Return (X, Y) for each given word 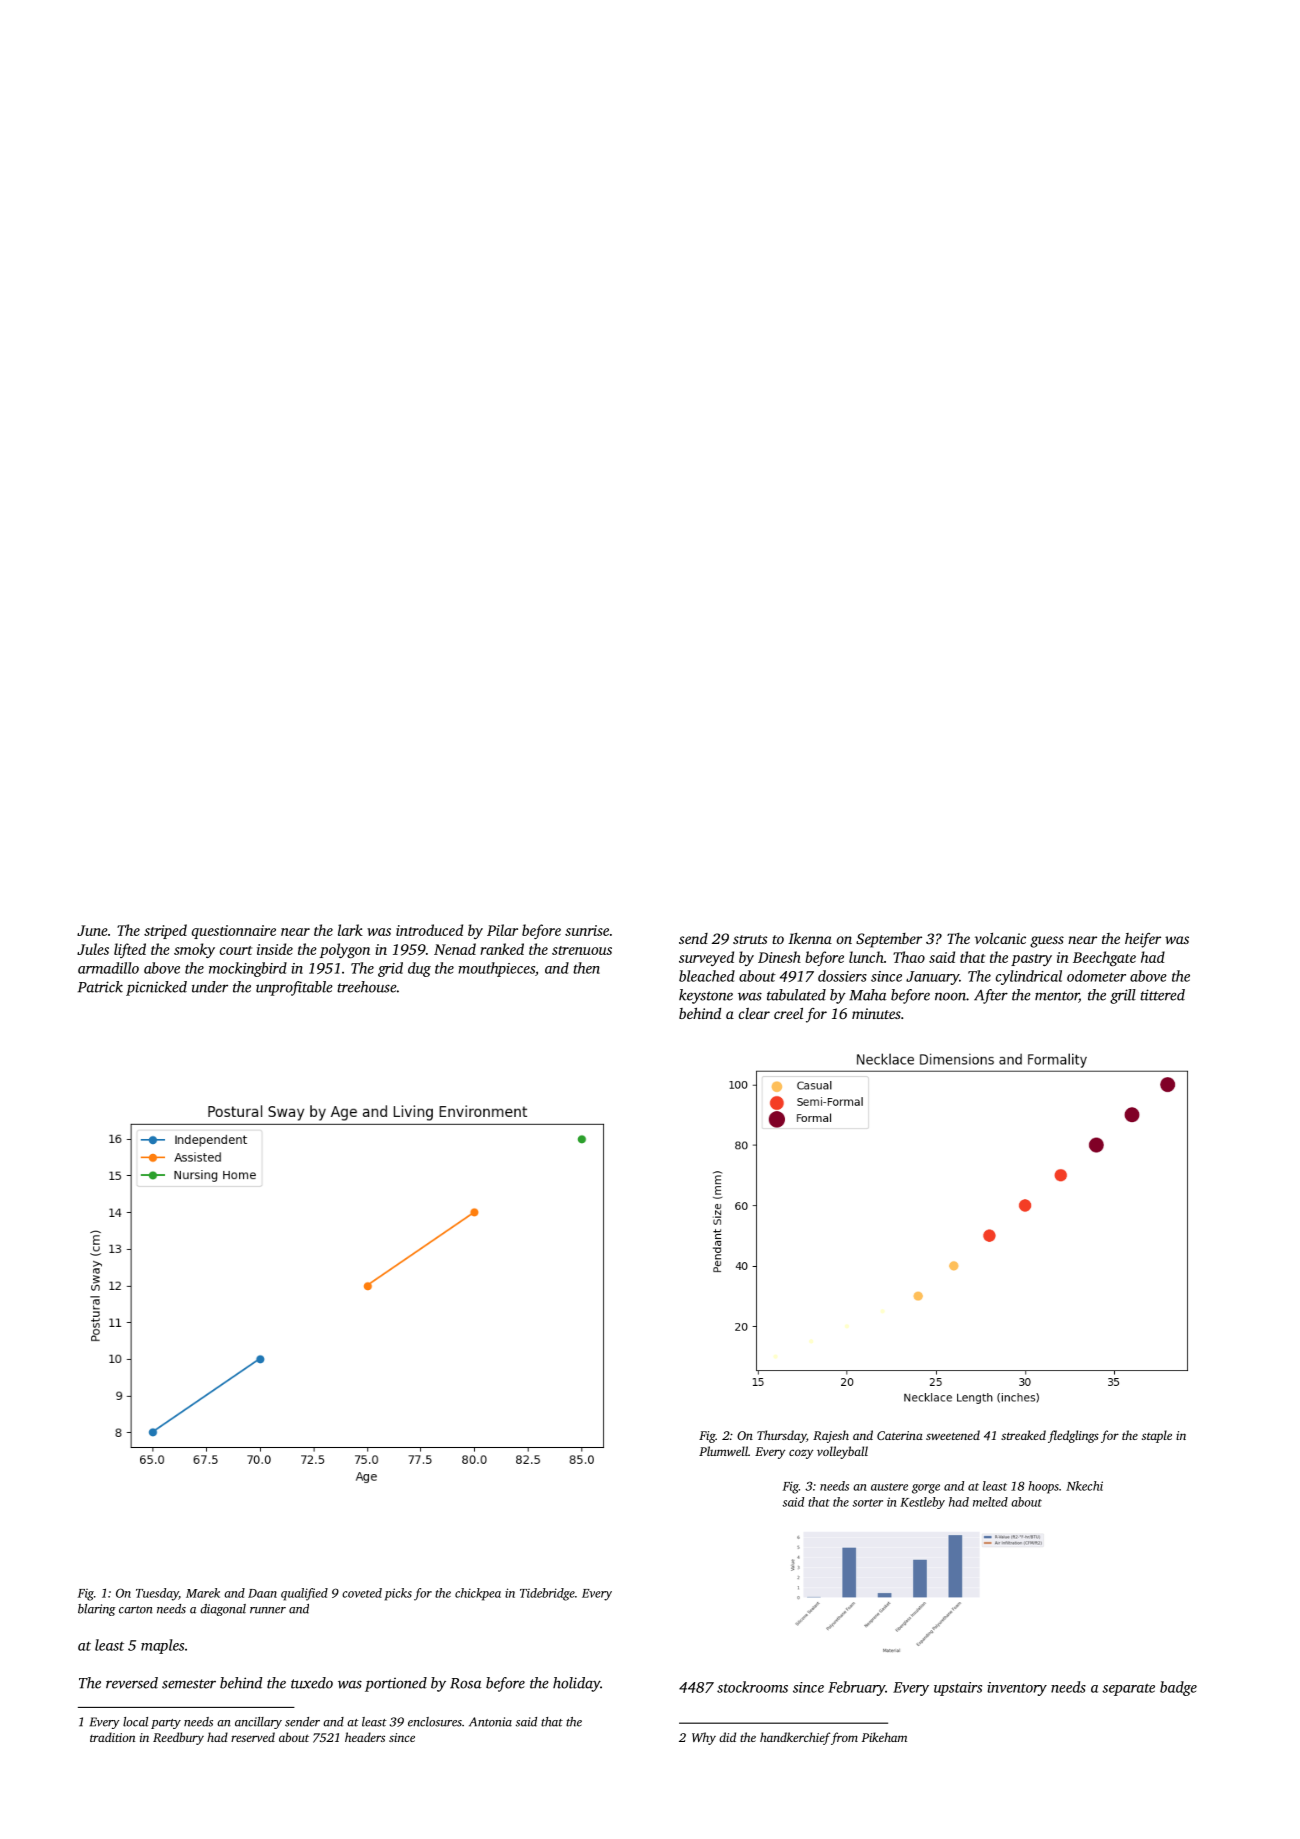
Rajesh (831, 1436)
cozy (801, 1454)
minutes (876, 1013)
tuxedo (312, 1683)
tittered (1162, 995)
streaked (1023, 1435)
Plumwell (723, 1451)
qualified (304, 1594)
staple (1157, 1436)
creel (788, 1013)
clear (754, 1013)
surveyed (706, 958)
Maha (867, 995)
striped (165, 931)
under (210, 987)
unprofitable (294, 988)
